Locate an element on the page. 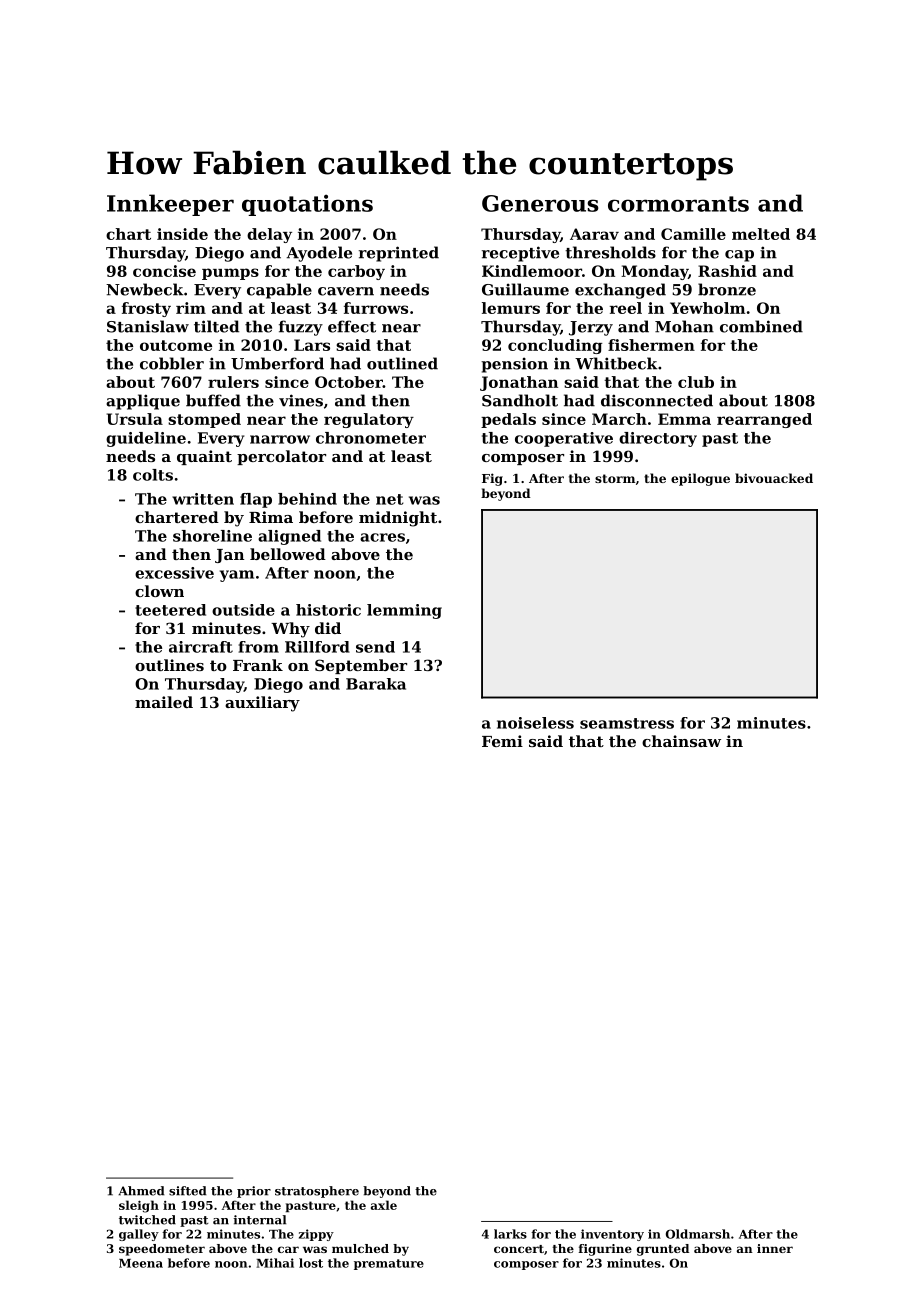 Image resolution: width=924 pixels, height=1314 pixels. Ahmed is located at coordinates (141, 1191).
